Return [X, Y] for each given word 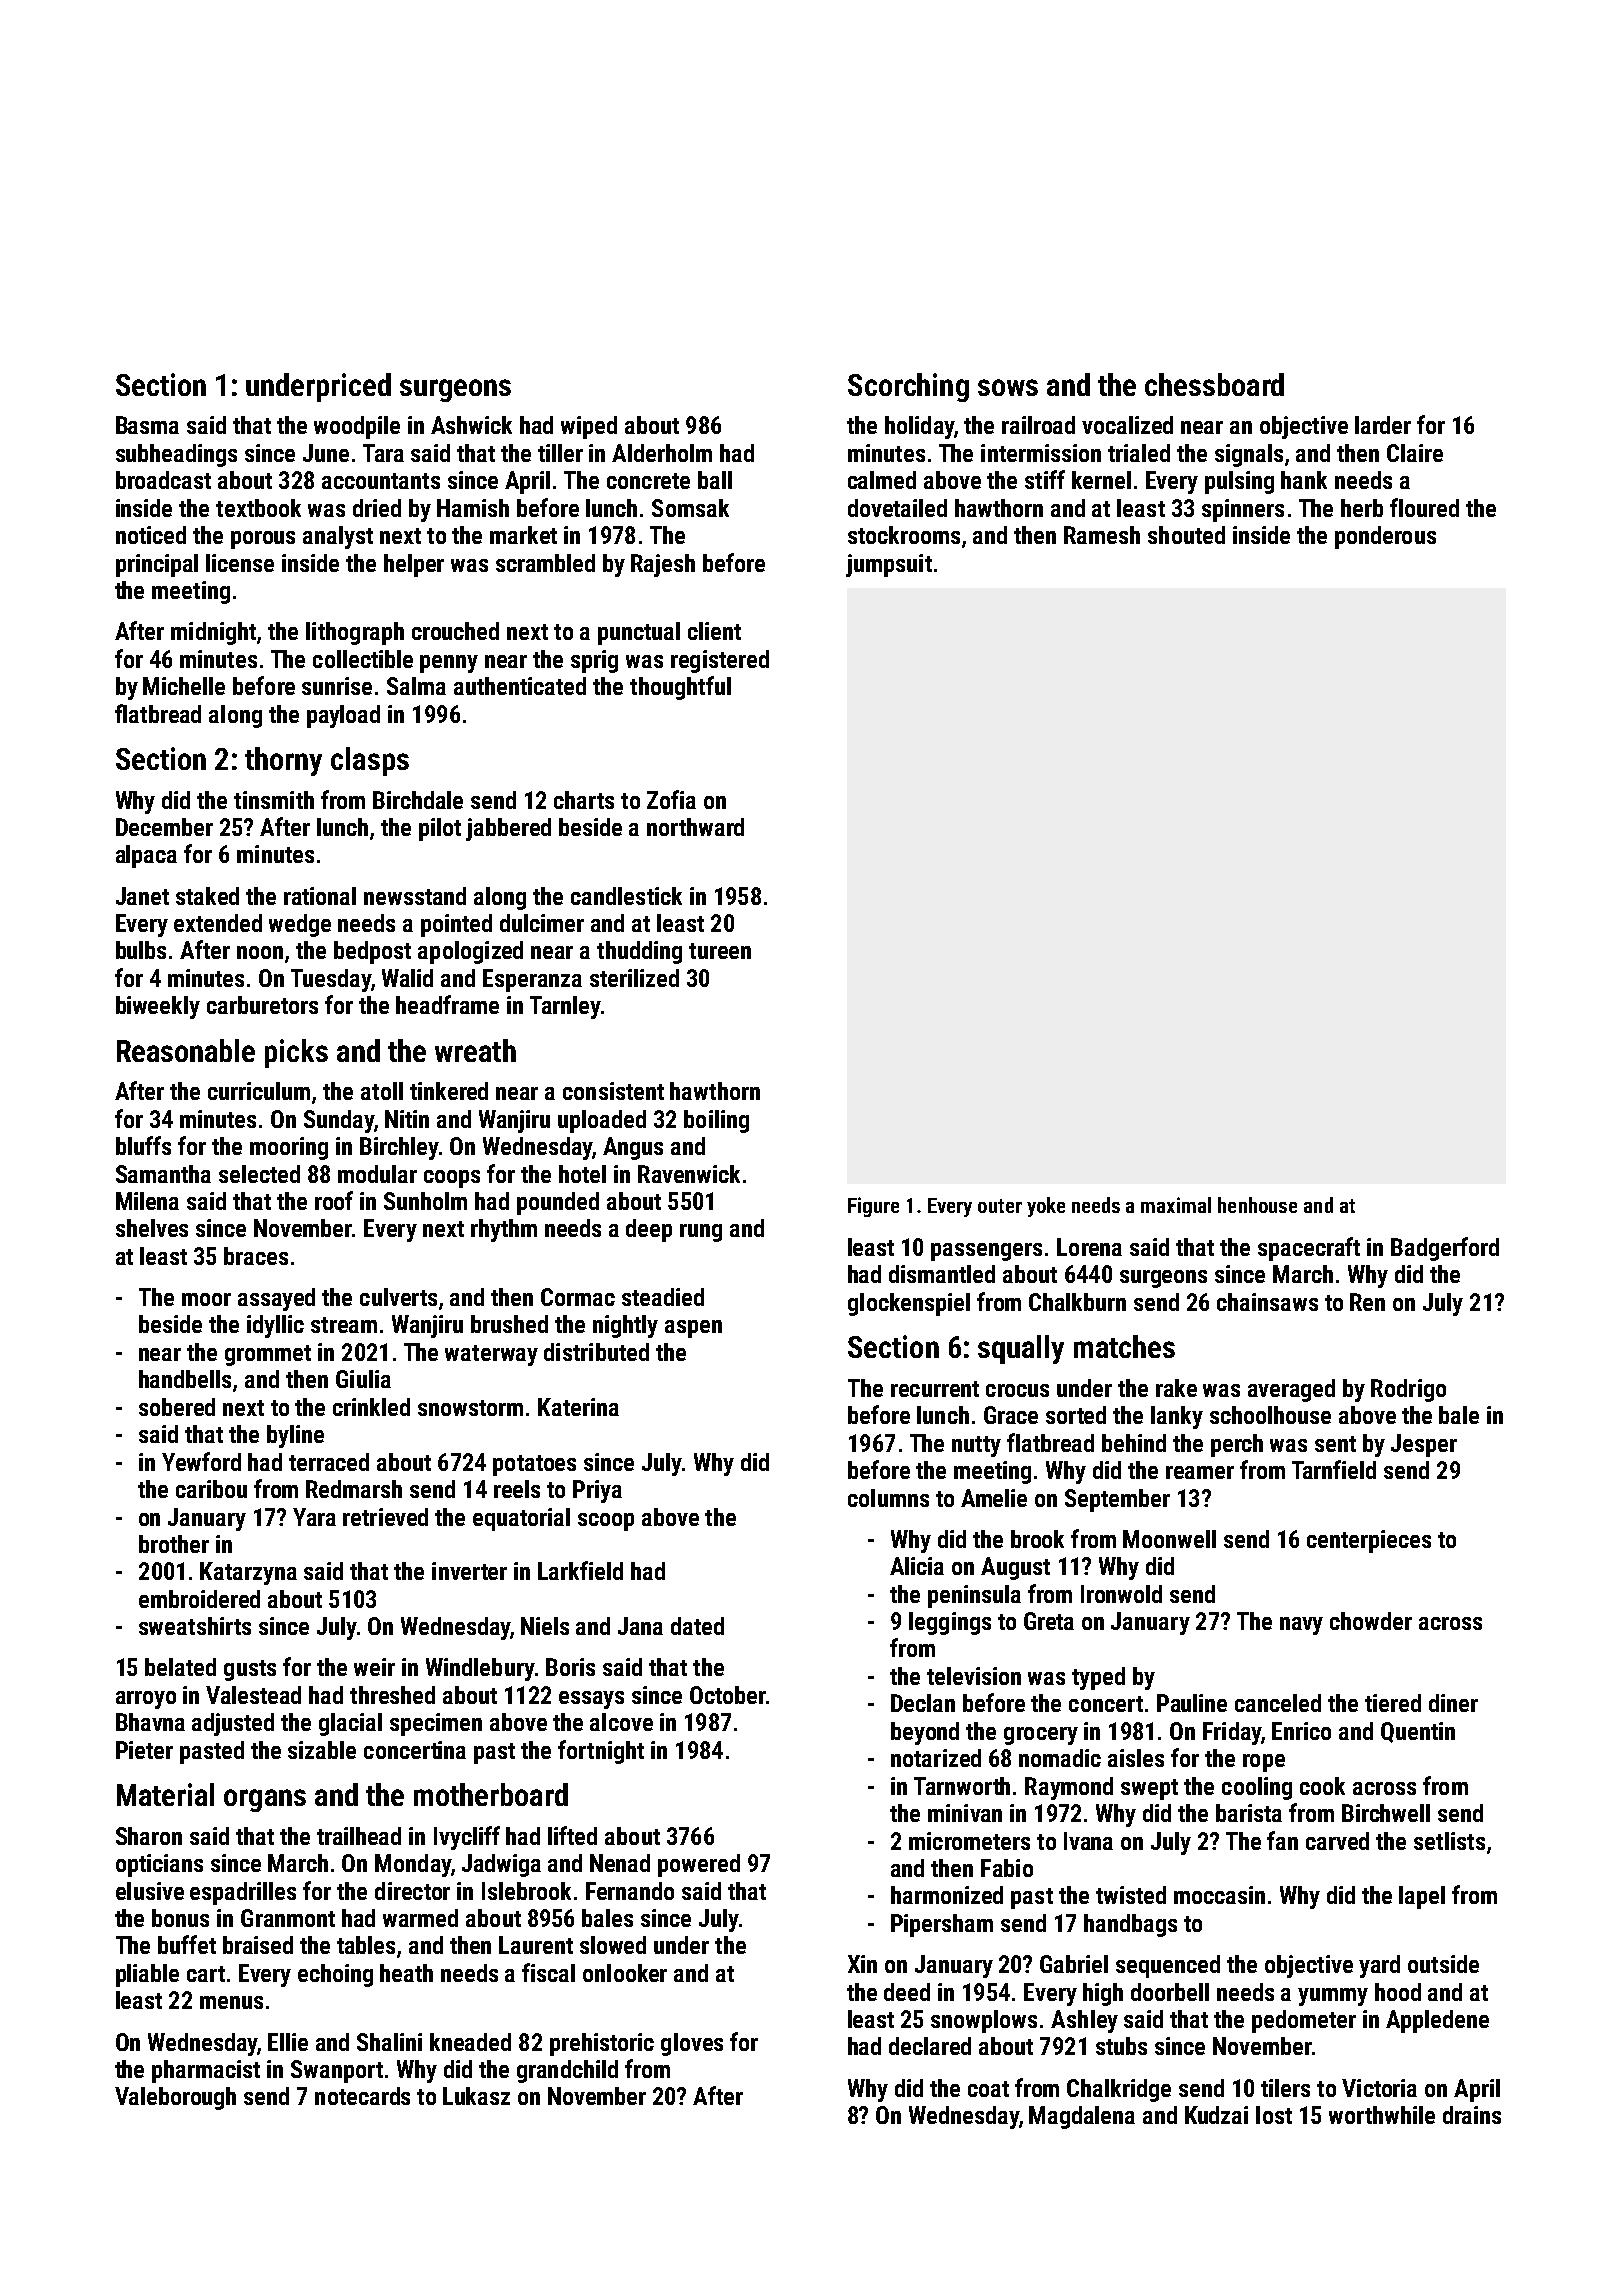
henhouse [1257, 1205]
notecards [362, 2096]
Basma [147, 425]
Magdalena [1082, 2117]
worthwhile [1382, 2115]
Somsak [690, 508]
